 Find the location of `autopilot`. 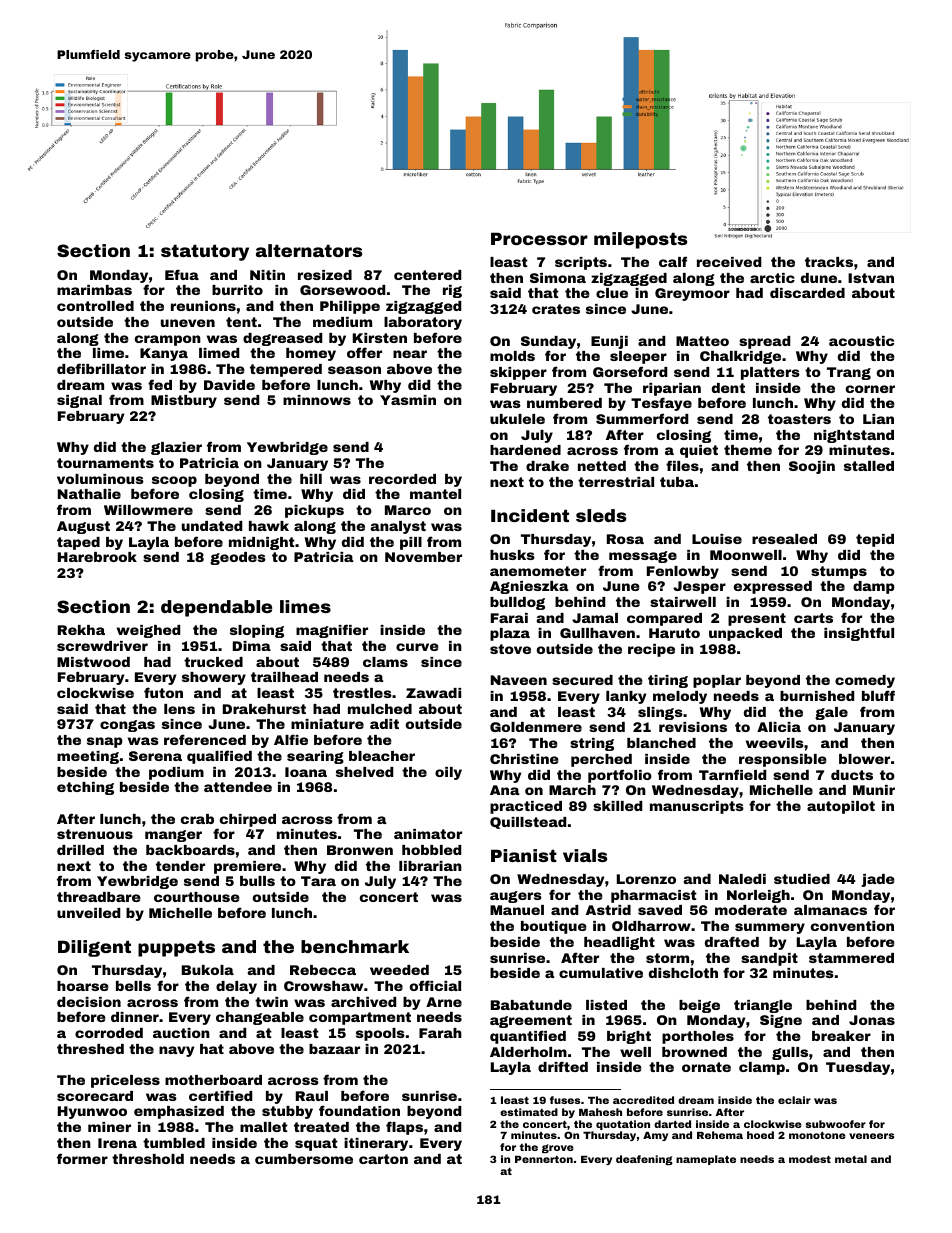

autopilot is located at coordinates (841, 807).
